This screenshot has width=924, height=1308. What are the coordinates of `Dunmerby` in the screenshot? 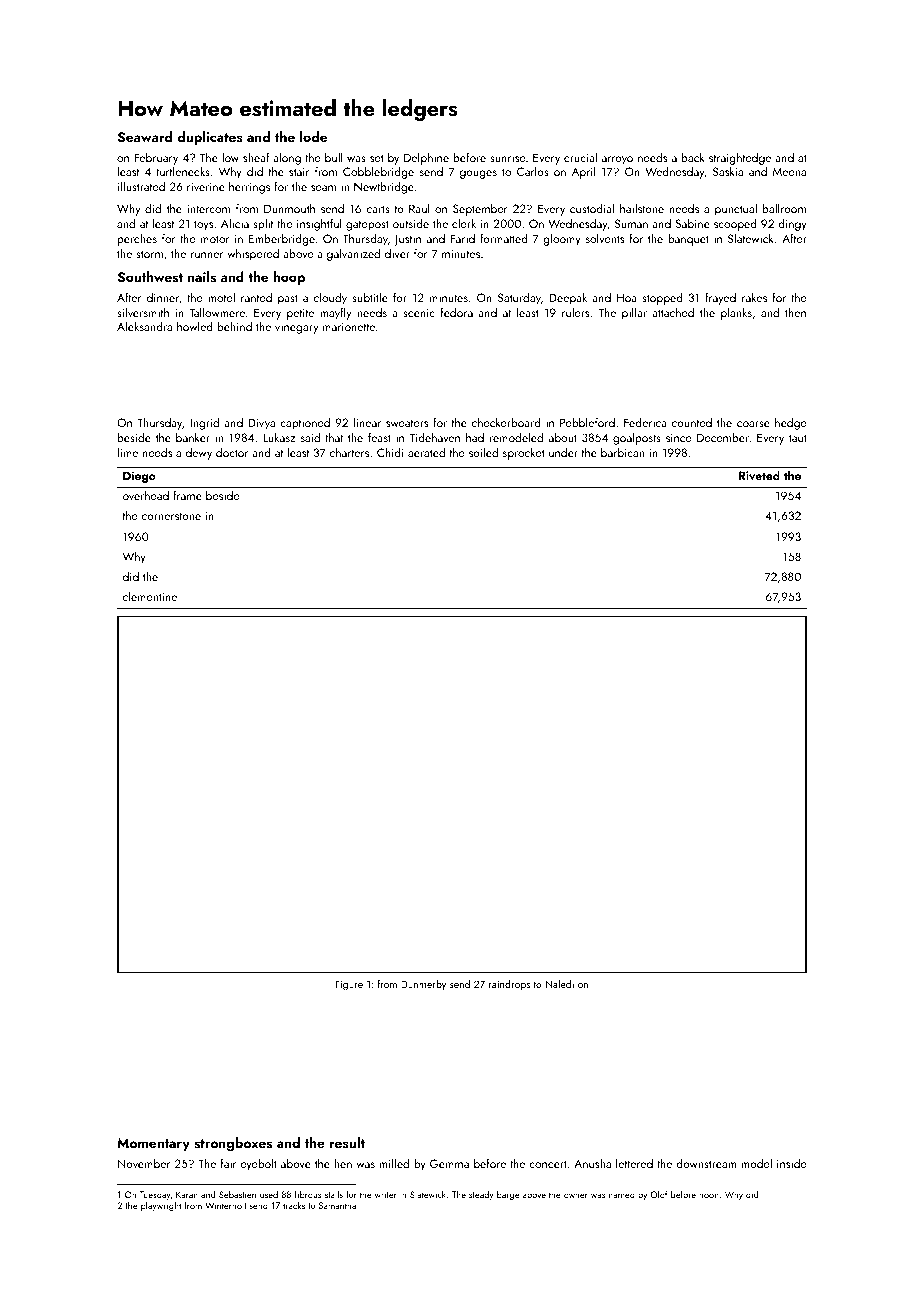 It's located at (423, 985).
